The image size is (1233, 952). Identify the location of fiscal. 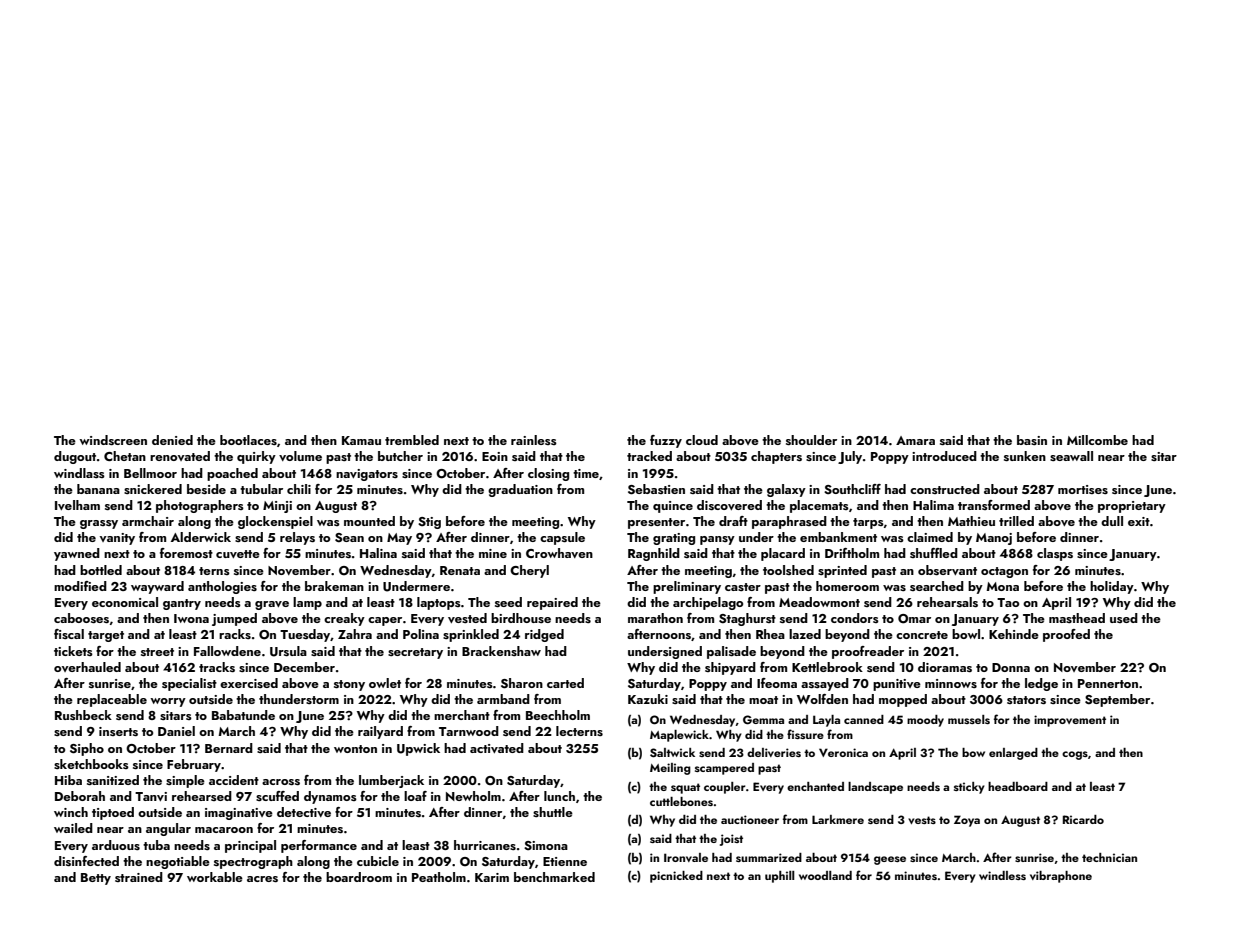
(69, 634).
